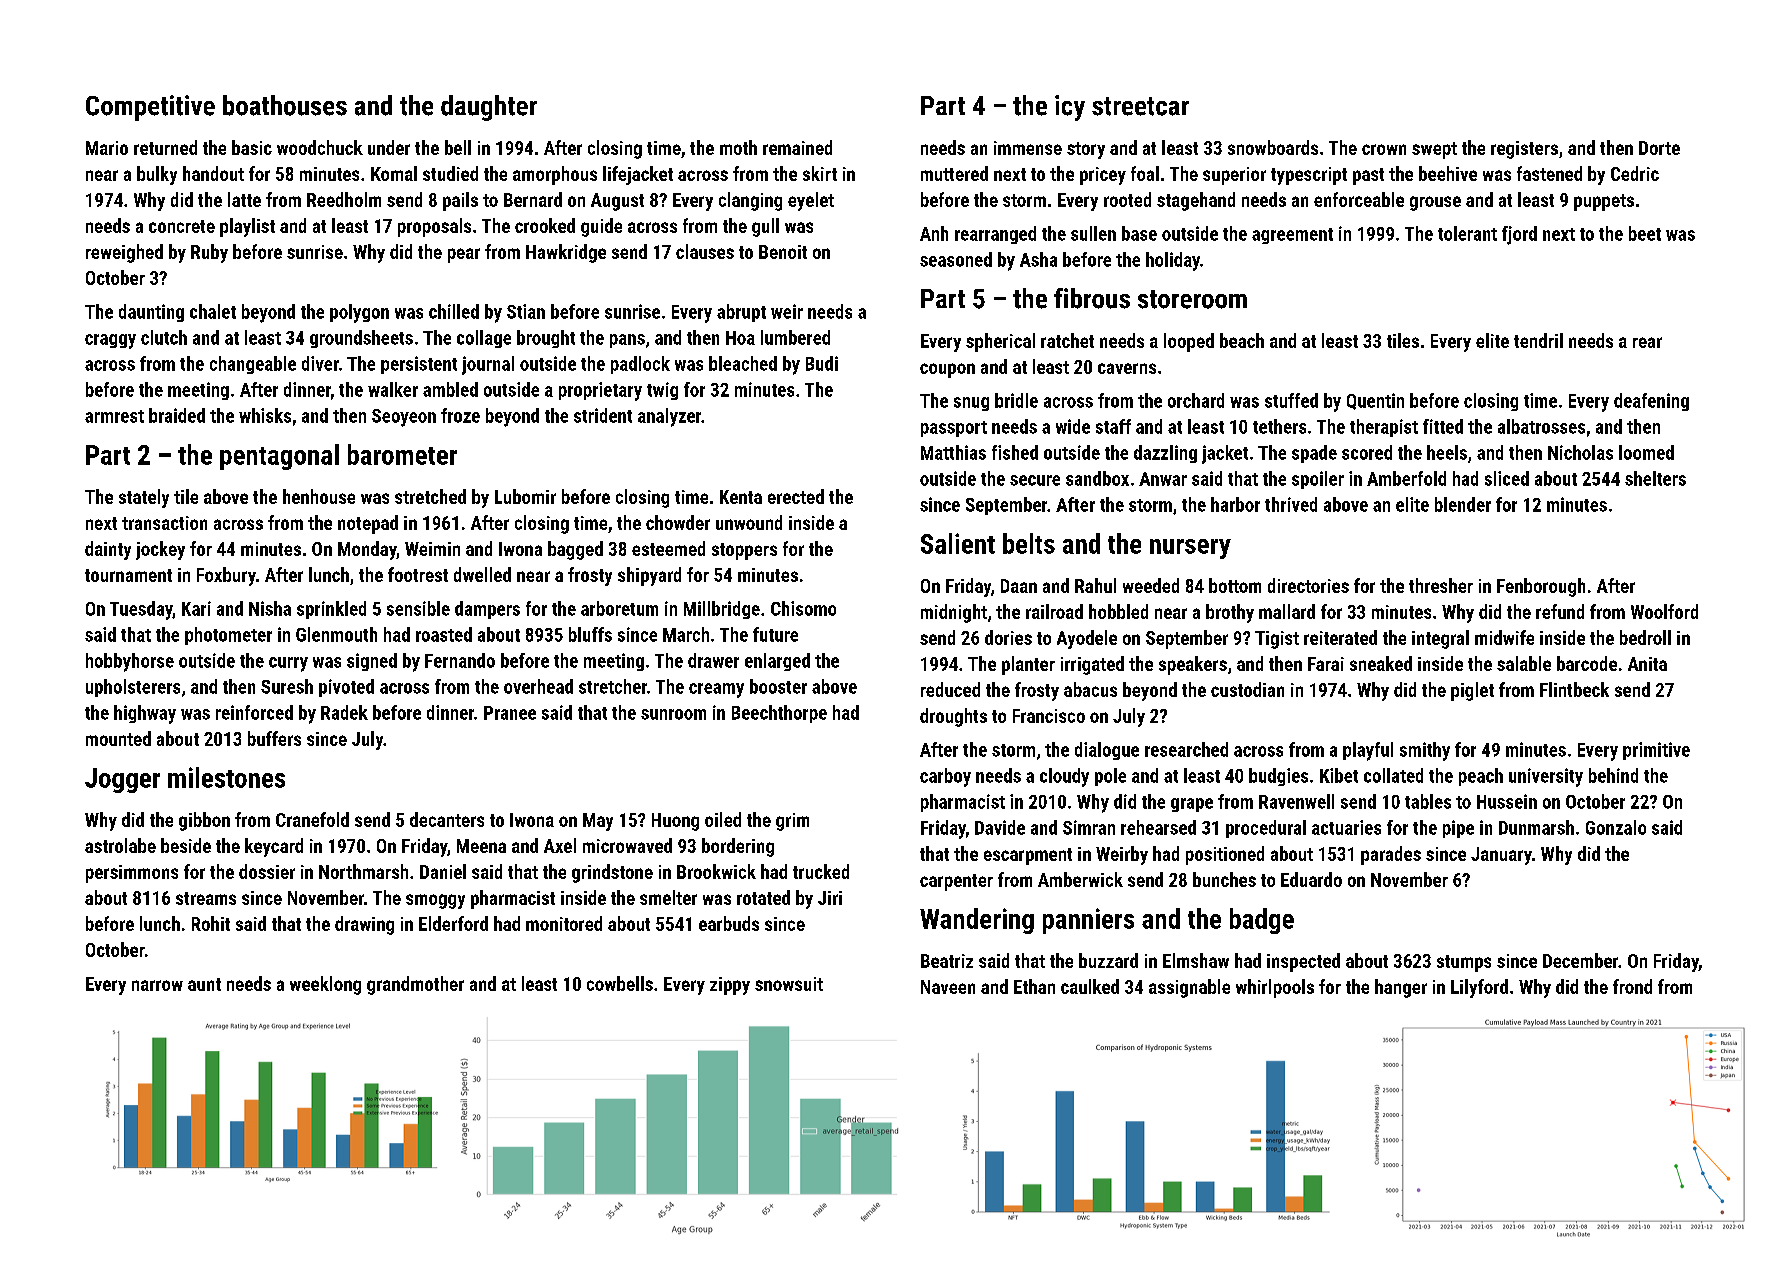 The image size is (1789, 1265). What do you see at coordinates (956, 882) in the document?
I see `carpenter` at bounding box center [956, 882].
